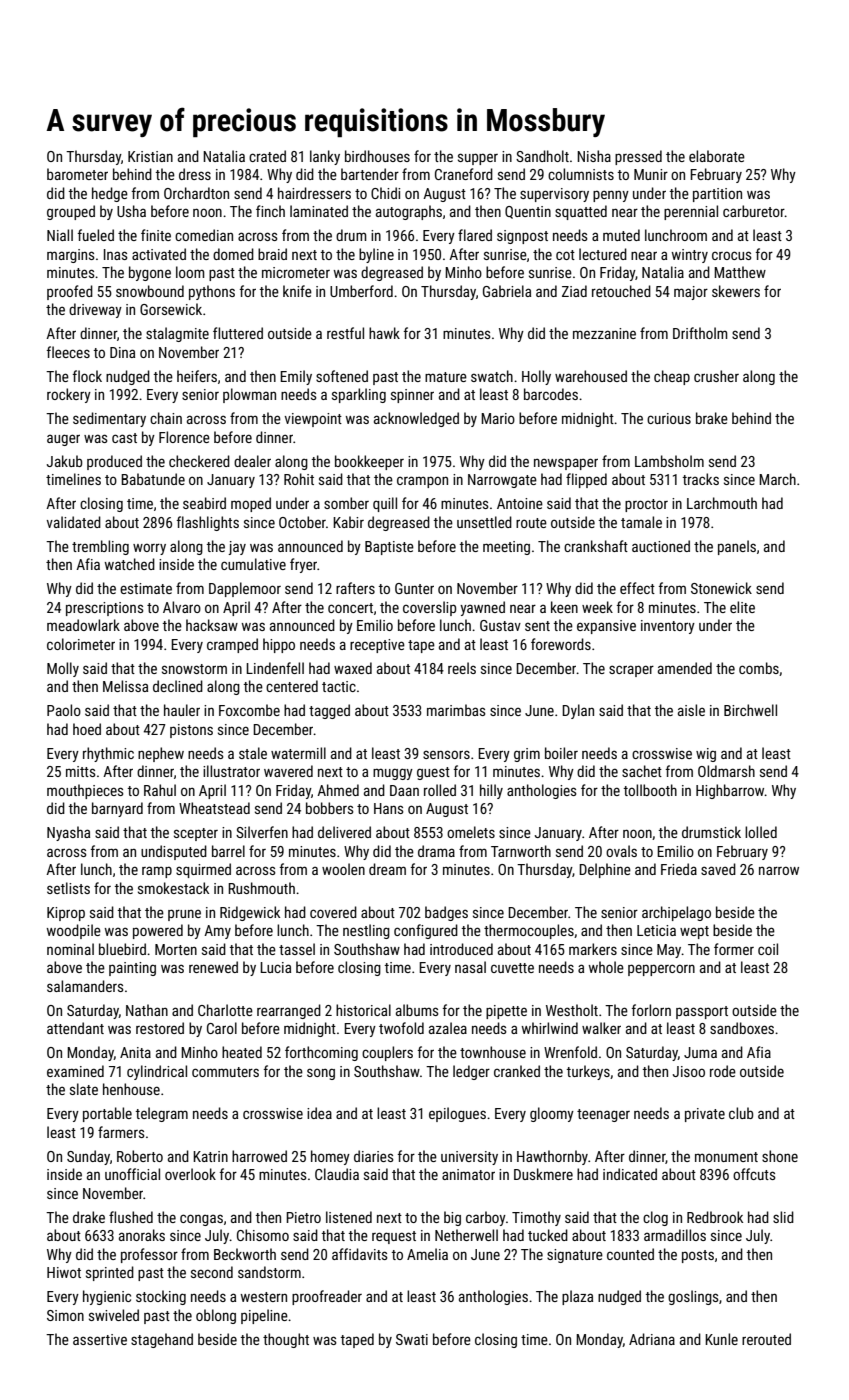 The width and height of the screenshot is (849, 1400). What do you see at coordinates (543, 1174) in the screenshot?
I see `Duskmere` at bounding box center [543, 1174].
